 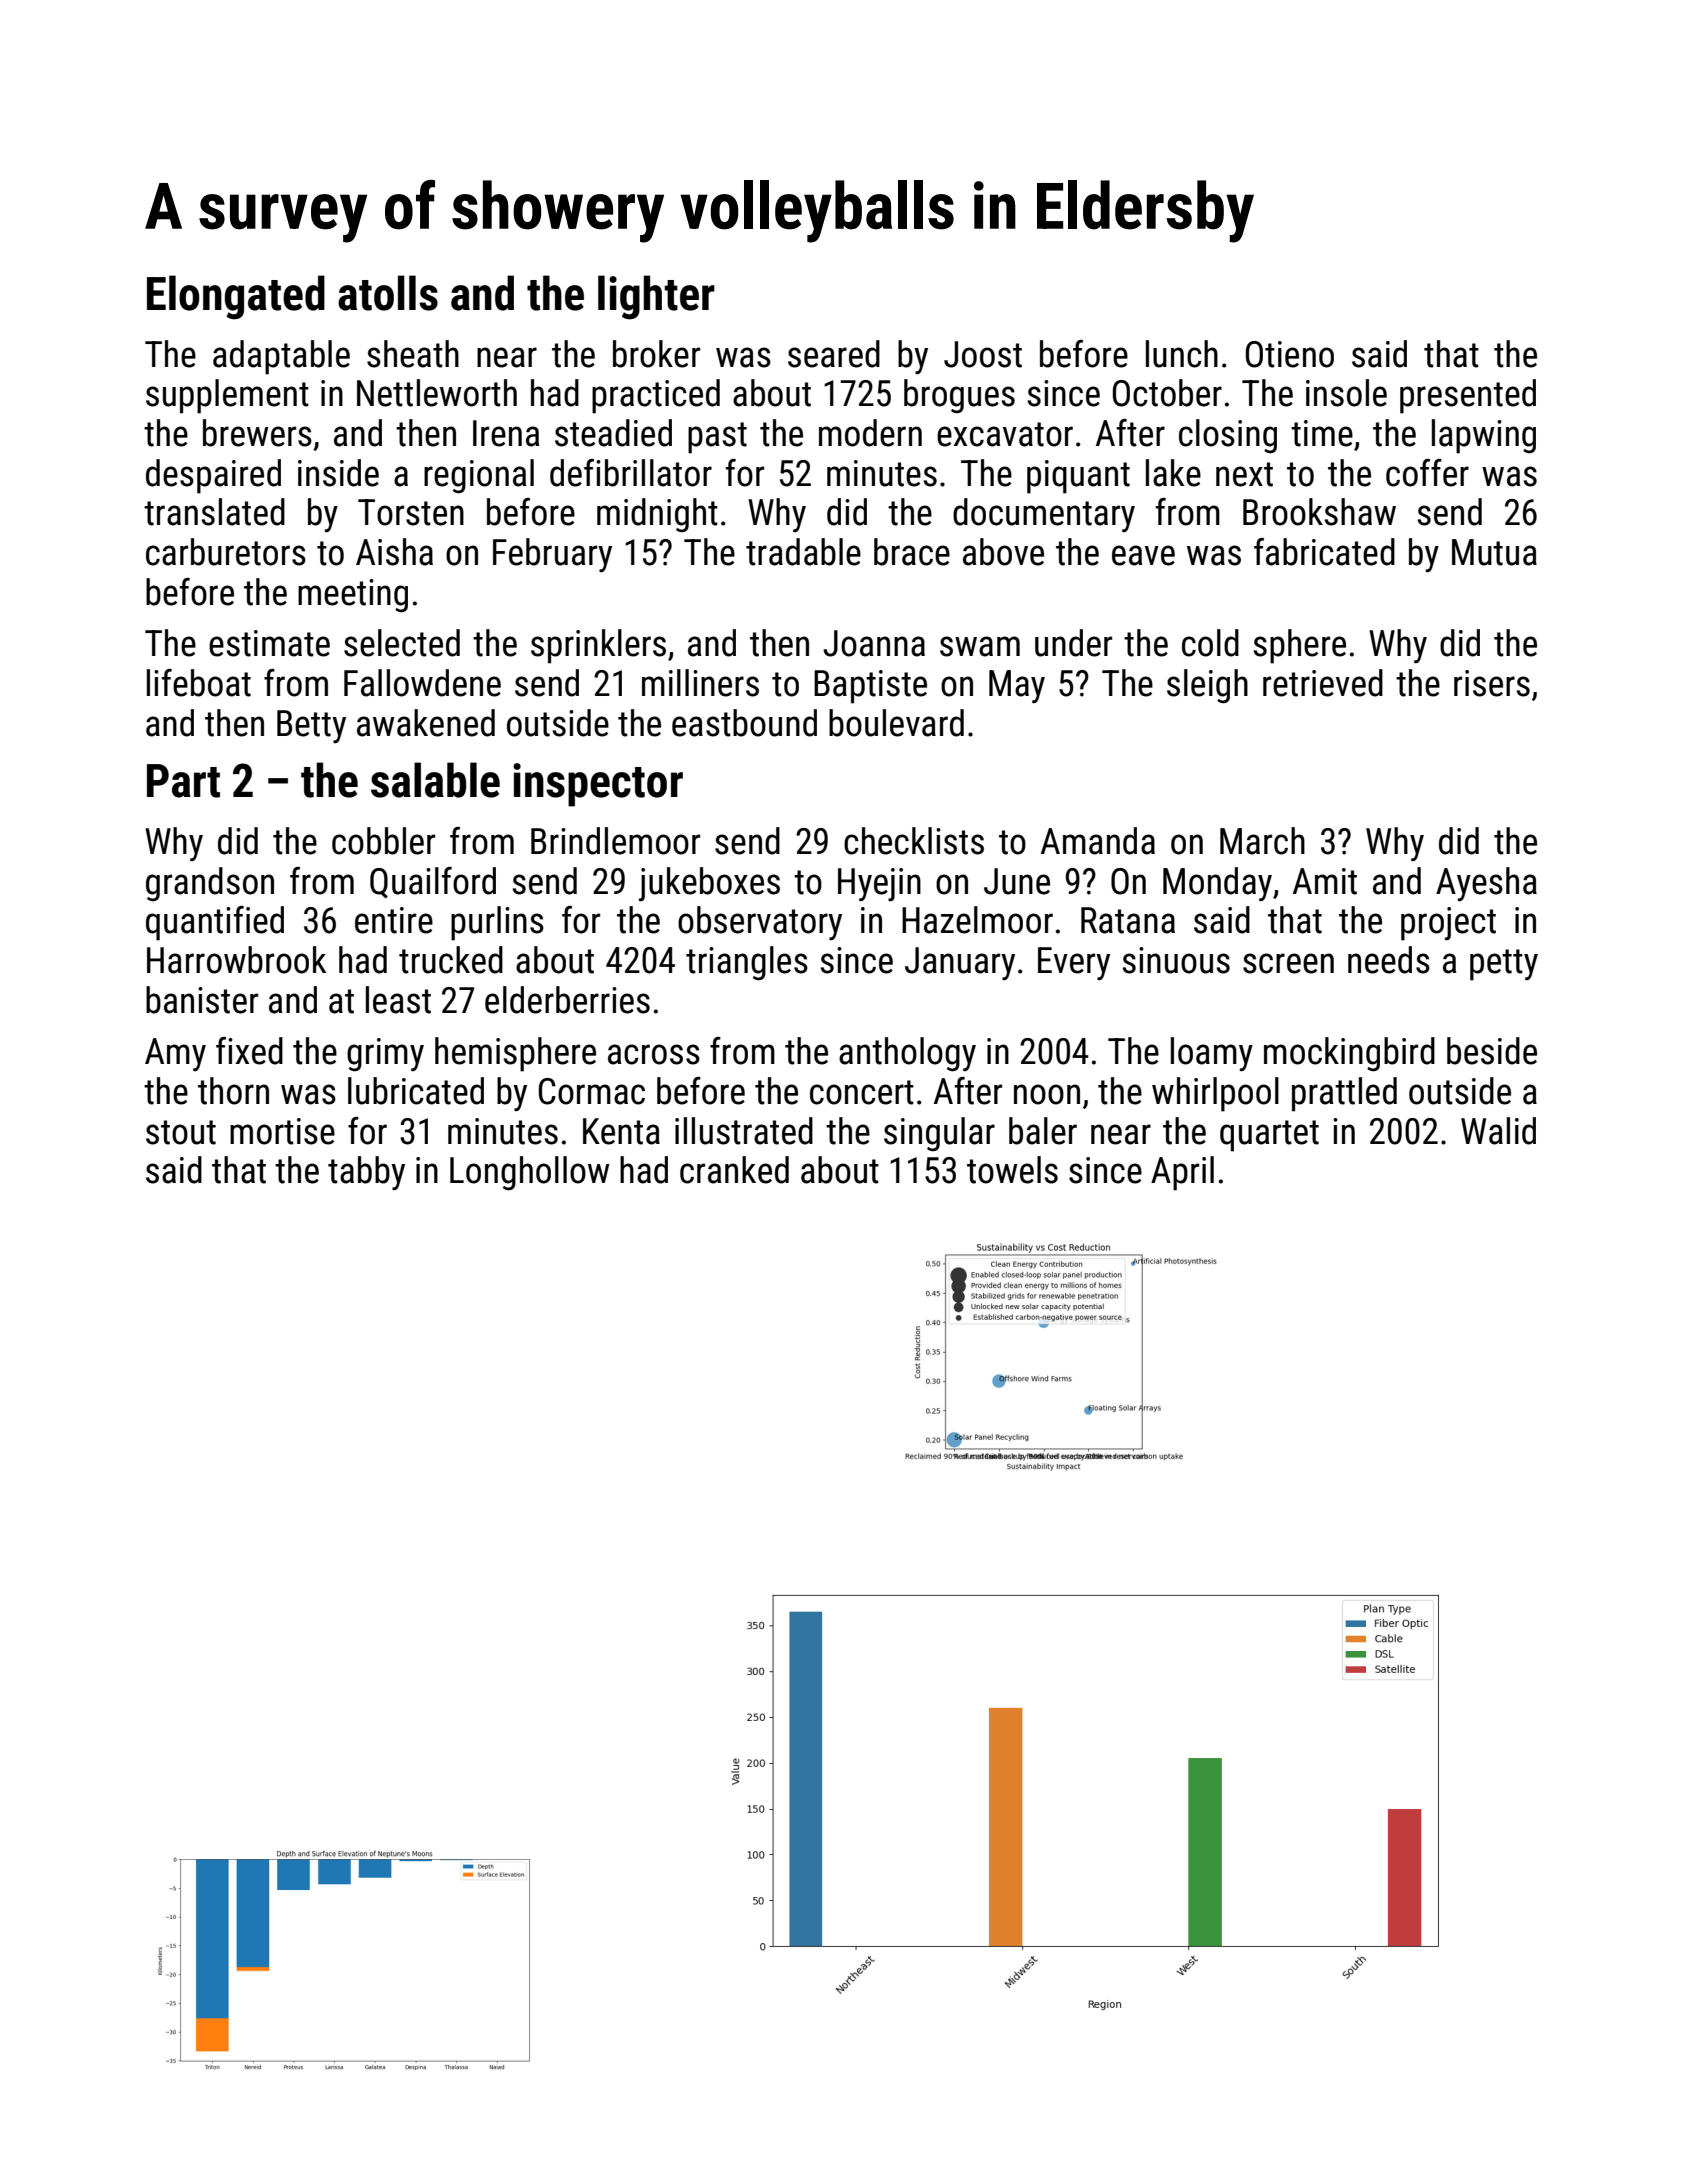 I want to click on documentary, so click(x=1044, y=515).
